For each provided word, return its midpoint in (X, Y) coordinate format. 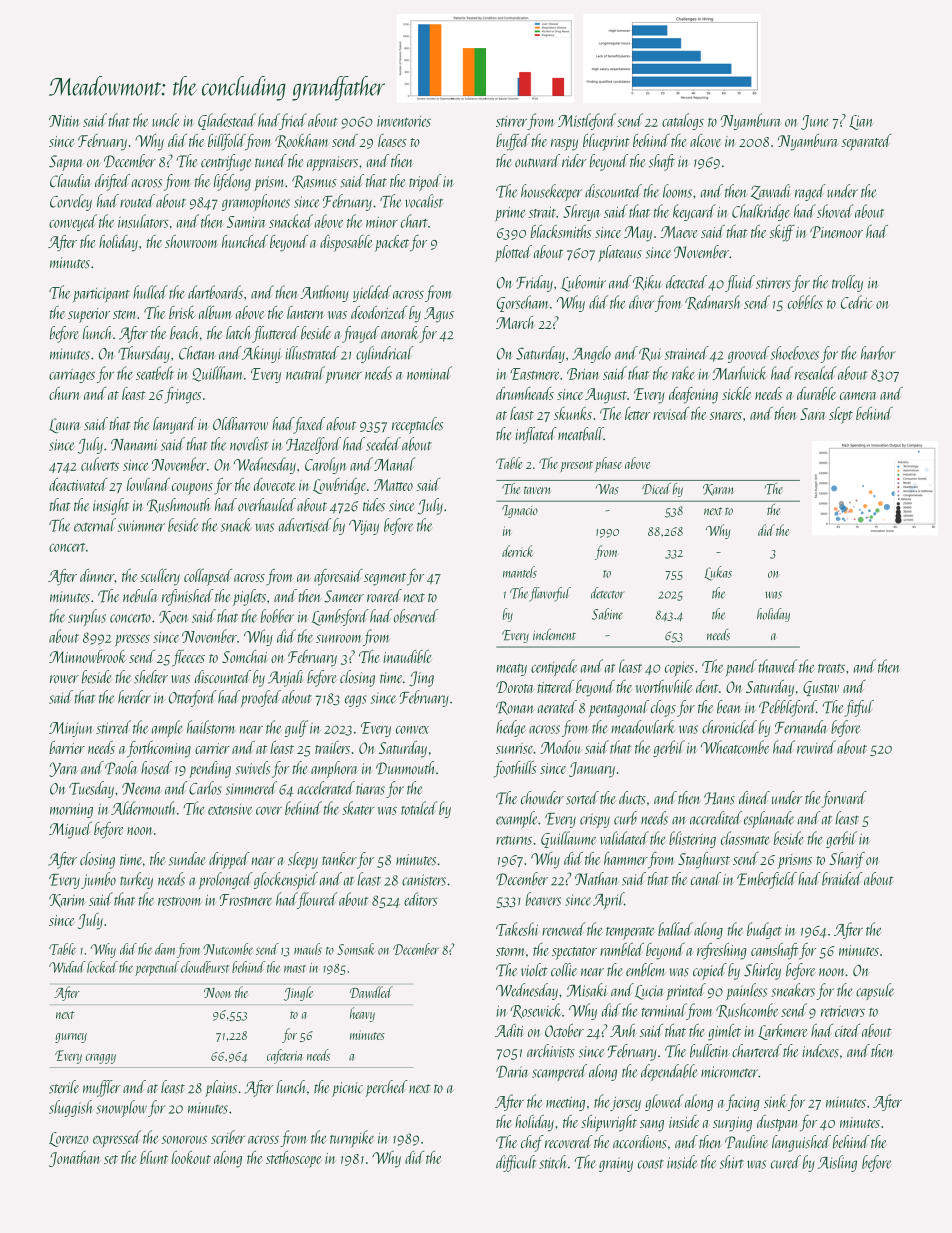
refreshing (721, 951)
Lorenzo (69, 1139)
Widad (67, 967)
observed (416, 616)
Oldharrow (240, 424)
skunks (573, 413)
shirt (732, 1162)
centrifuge (226, 162)
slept (841, 415)
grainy (616, 1164)
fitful (859, 708)
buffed (513, 142)
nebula (140, 596)
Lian (861, 122)
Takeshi (517, 929)
